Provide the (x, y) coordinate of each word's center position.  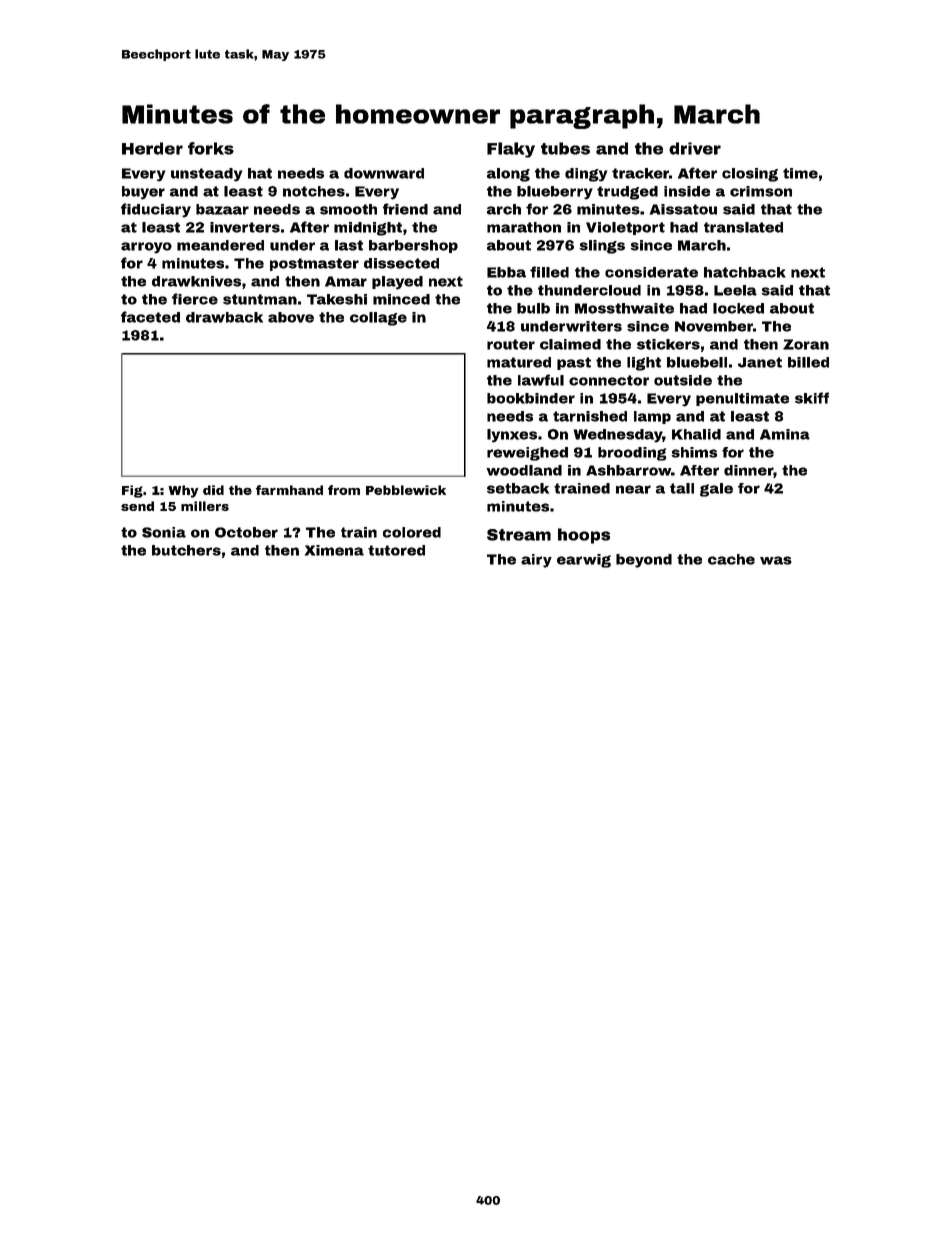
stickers (668, 344)
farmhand (289, 490)
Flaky (511, 150)
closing (750, 175)
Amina (785, 434)
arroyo (146, 248)
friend (405, 209)
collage (378, 319)
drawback (224, 317)
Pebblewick (406, 490)
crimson (761, 191)
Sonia (164, 532)
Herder (152, 148)
